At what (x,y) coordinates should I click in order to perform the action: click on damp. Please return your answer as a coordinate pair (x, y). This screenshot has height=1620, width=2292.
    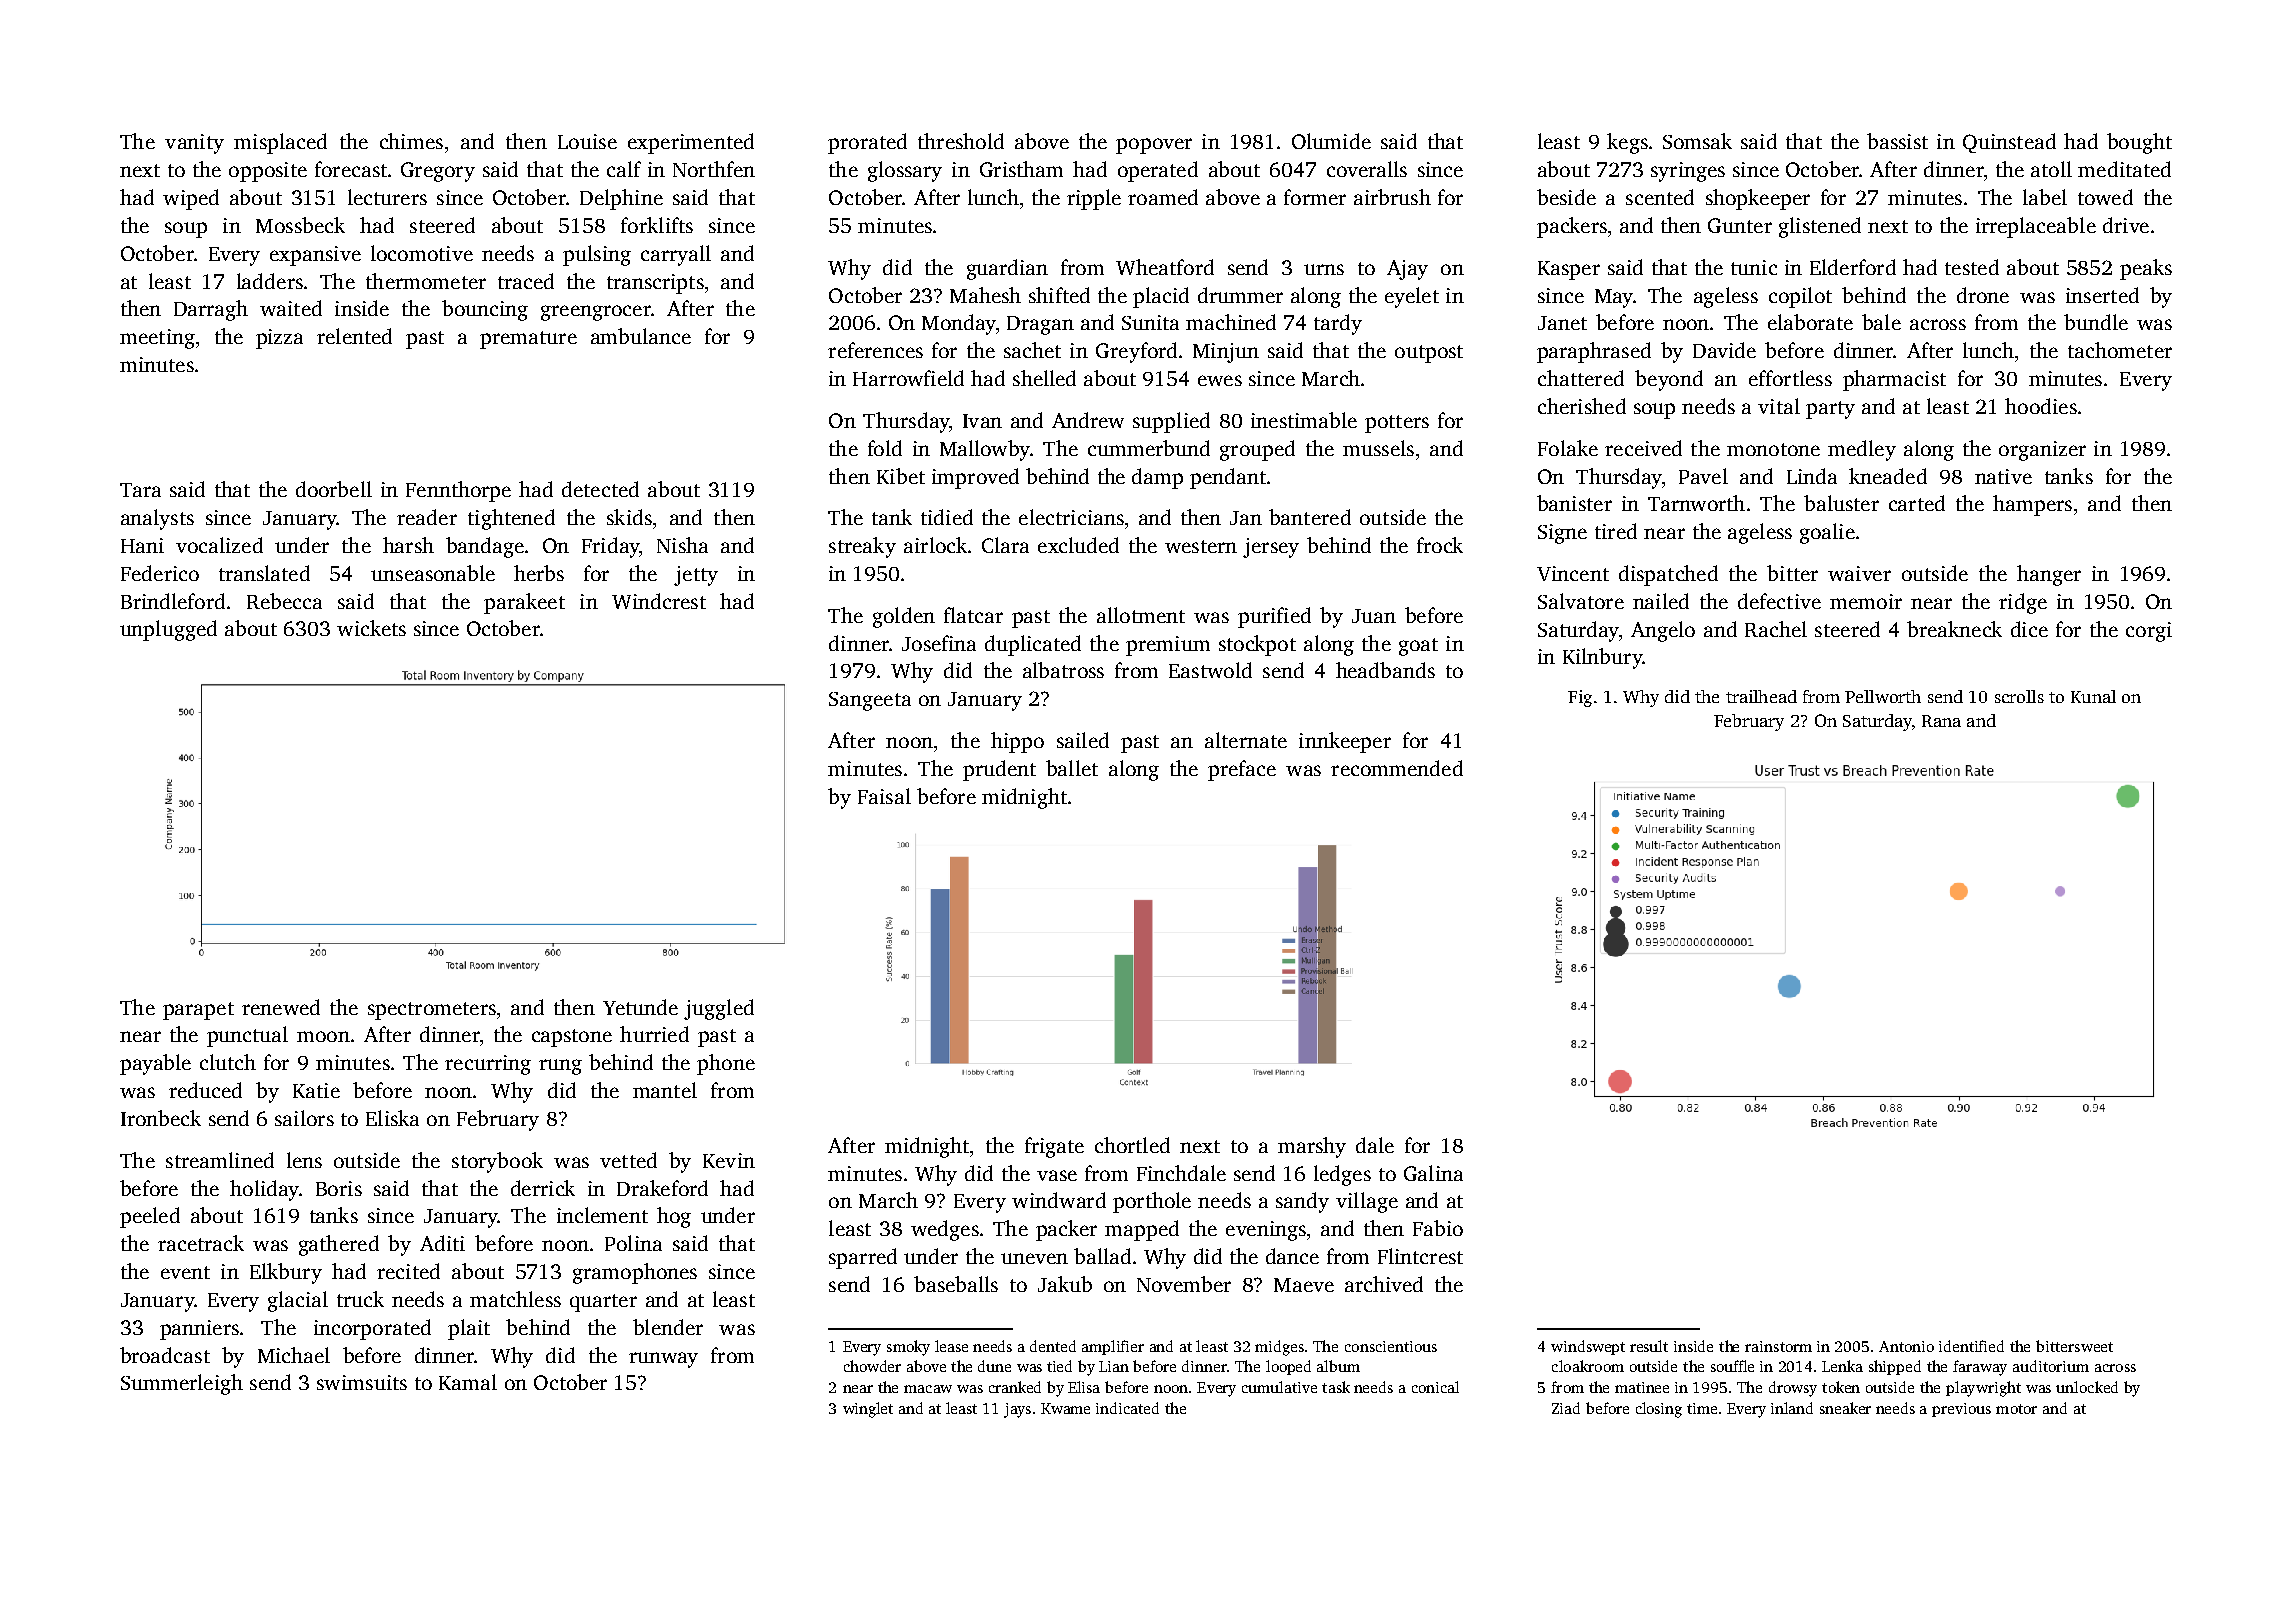
    Looking at the image, I should click on (1157, 478).
